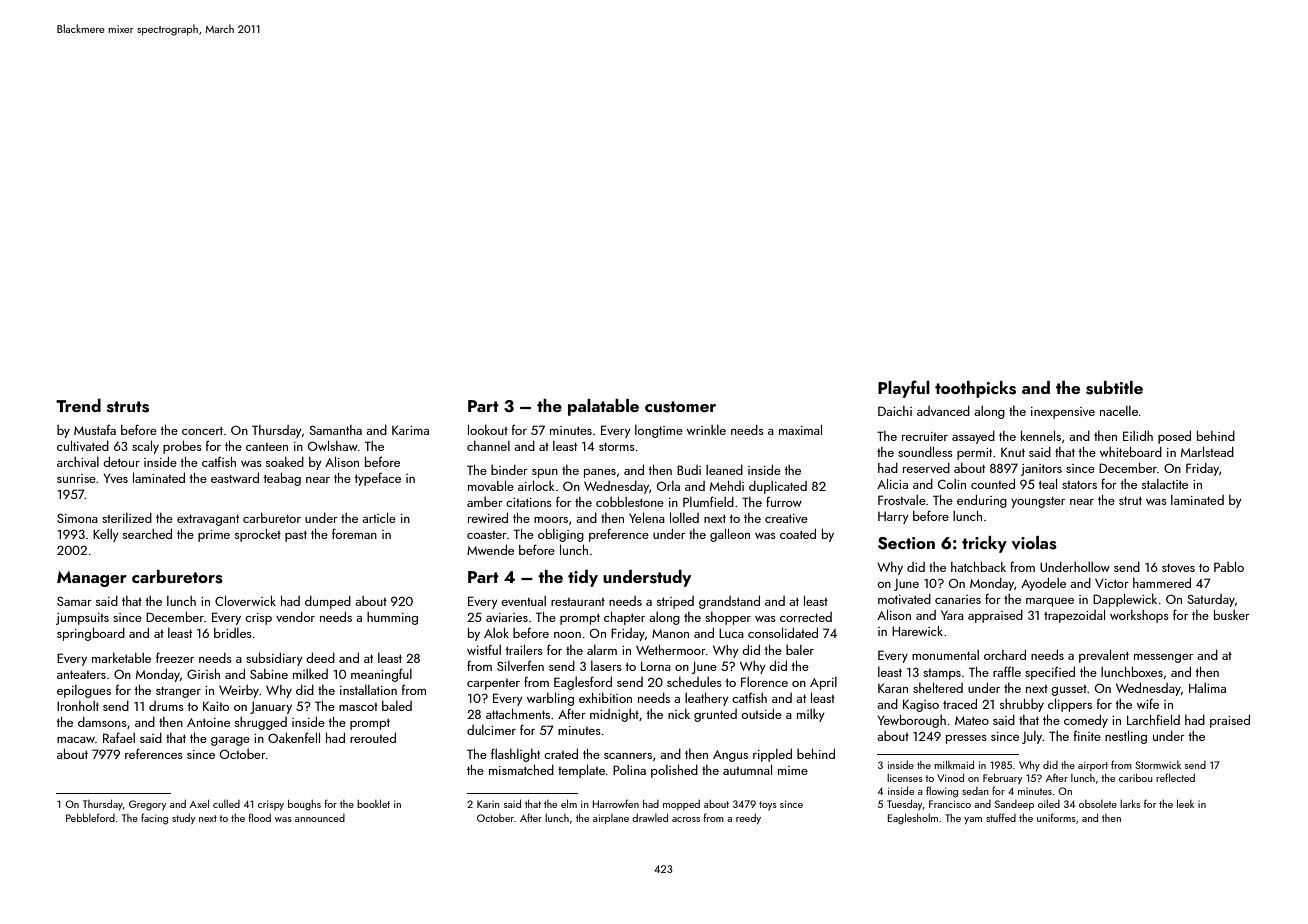  I want to click on subtitle, so click(1114, 388).
